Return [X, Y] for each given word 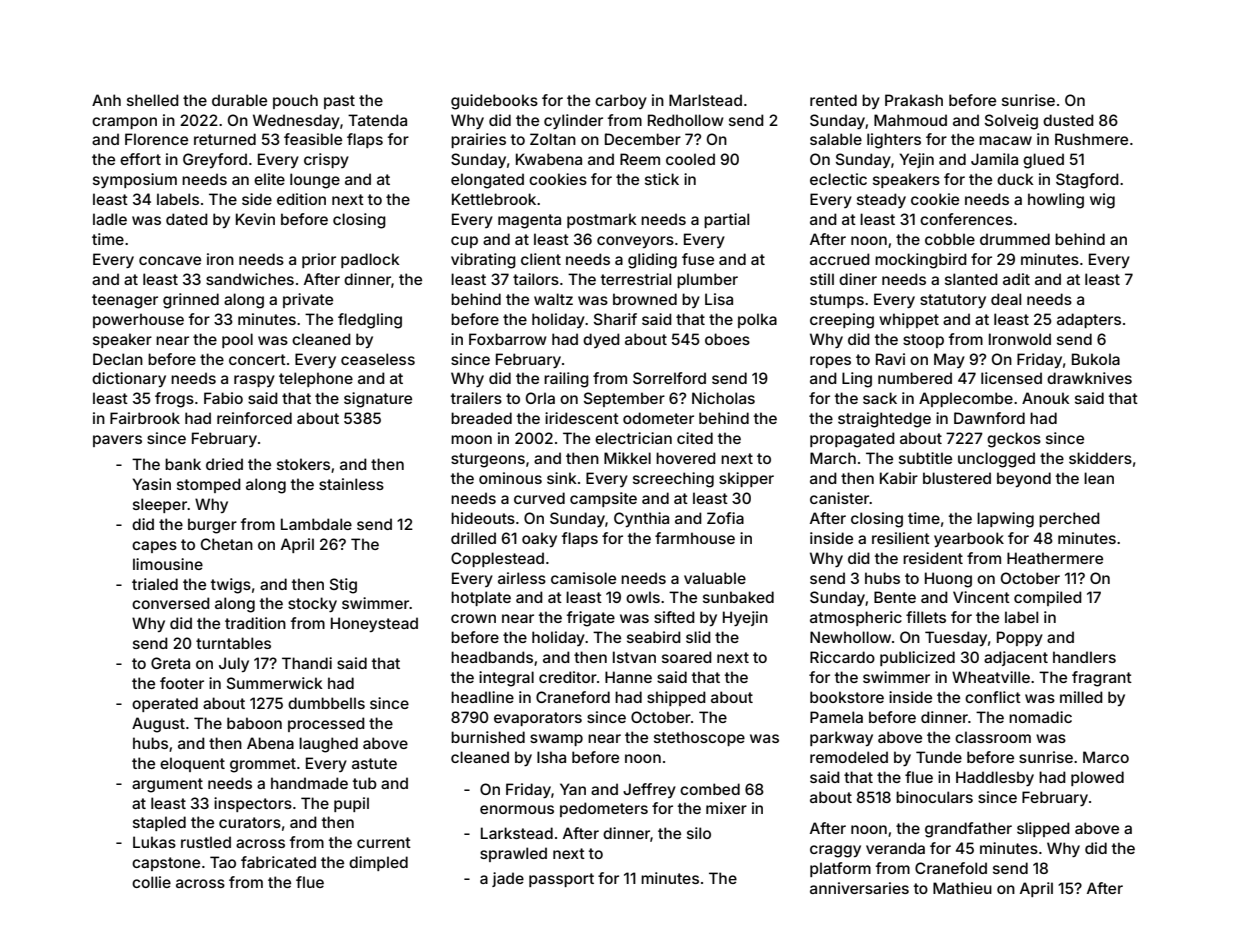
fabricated [278, 862]
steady [881, 200]
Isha [551, 757]
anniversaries [859, 888]
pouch [295, 101]
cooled [690, 159]
